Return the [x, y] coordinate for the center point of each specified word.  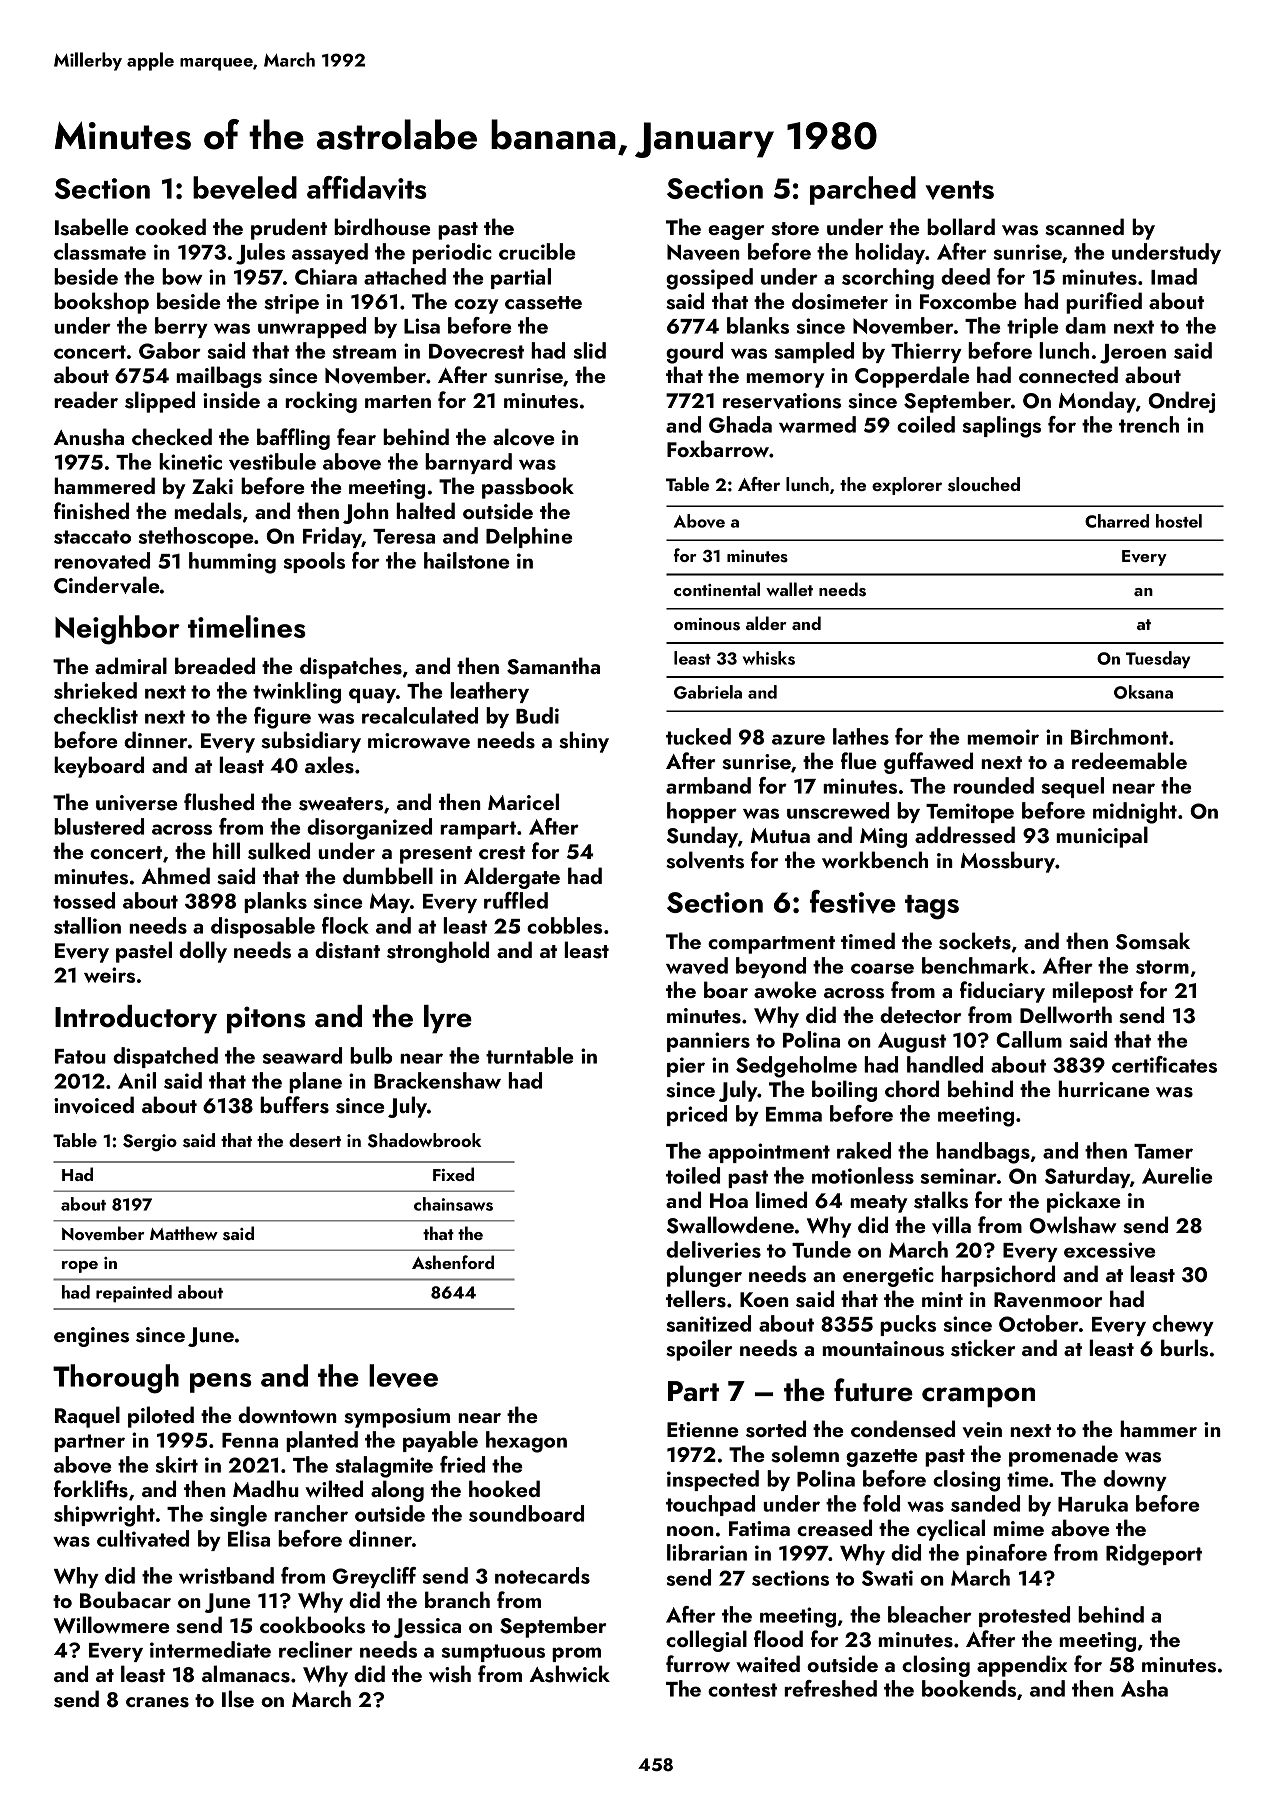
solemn [805, 1454]
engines [91, 1337]
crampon [978, 1397]
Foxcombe [968, 300]
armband [708, 785]
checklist [96, 715]
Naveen [703, 252]
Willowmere [111, 1625]
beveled [245, 188]
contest [742, 1690]
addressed [965, 835]
